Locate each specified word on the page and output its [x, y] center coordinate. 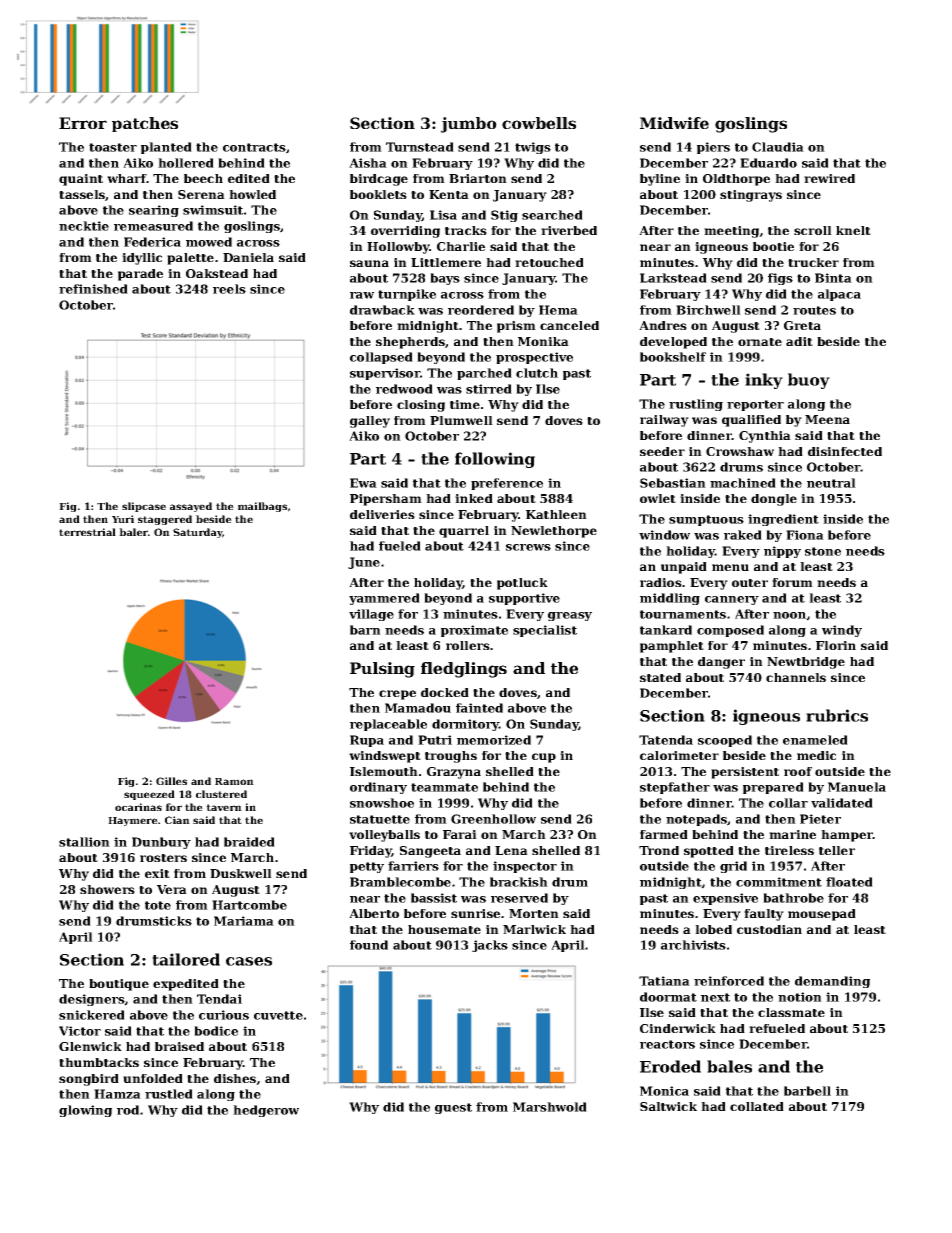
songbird [89, 1080]
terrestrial [87, 532]
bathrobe [793, 898]
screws [528, 547]
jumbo [469, 125]
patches [145, 124]
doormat [668, 997]
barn [365, 630]
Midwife [674, 123]
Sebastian [673, 483]
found [369, 945]
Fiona [805, 535]
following [495, 460]
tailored [186, 959]
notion [800, 997]
